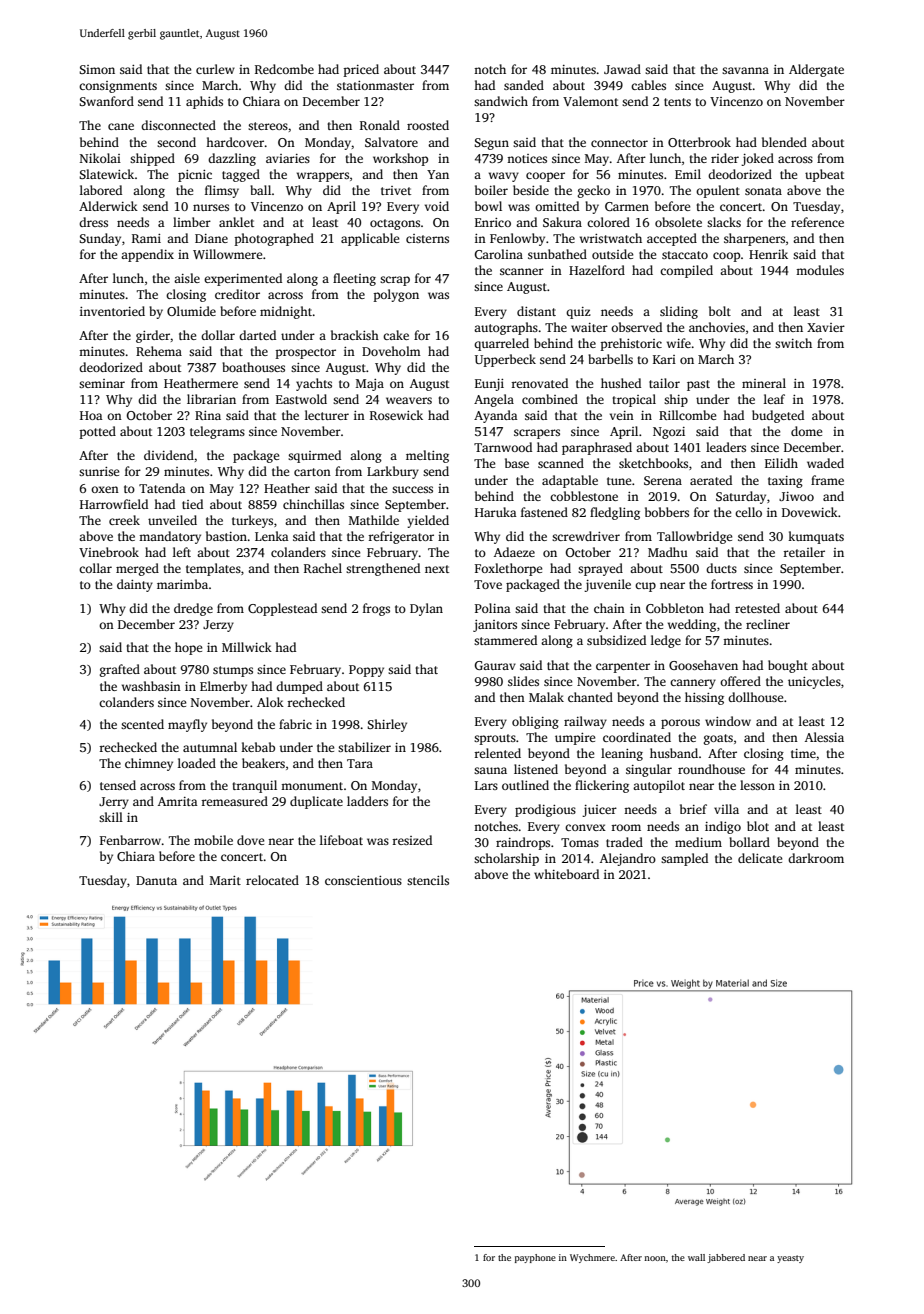  Describe the element at coordinates (592, 1258) in the screenshot. I see `Wychmere` at that location.
